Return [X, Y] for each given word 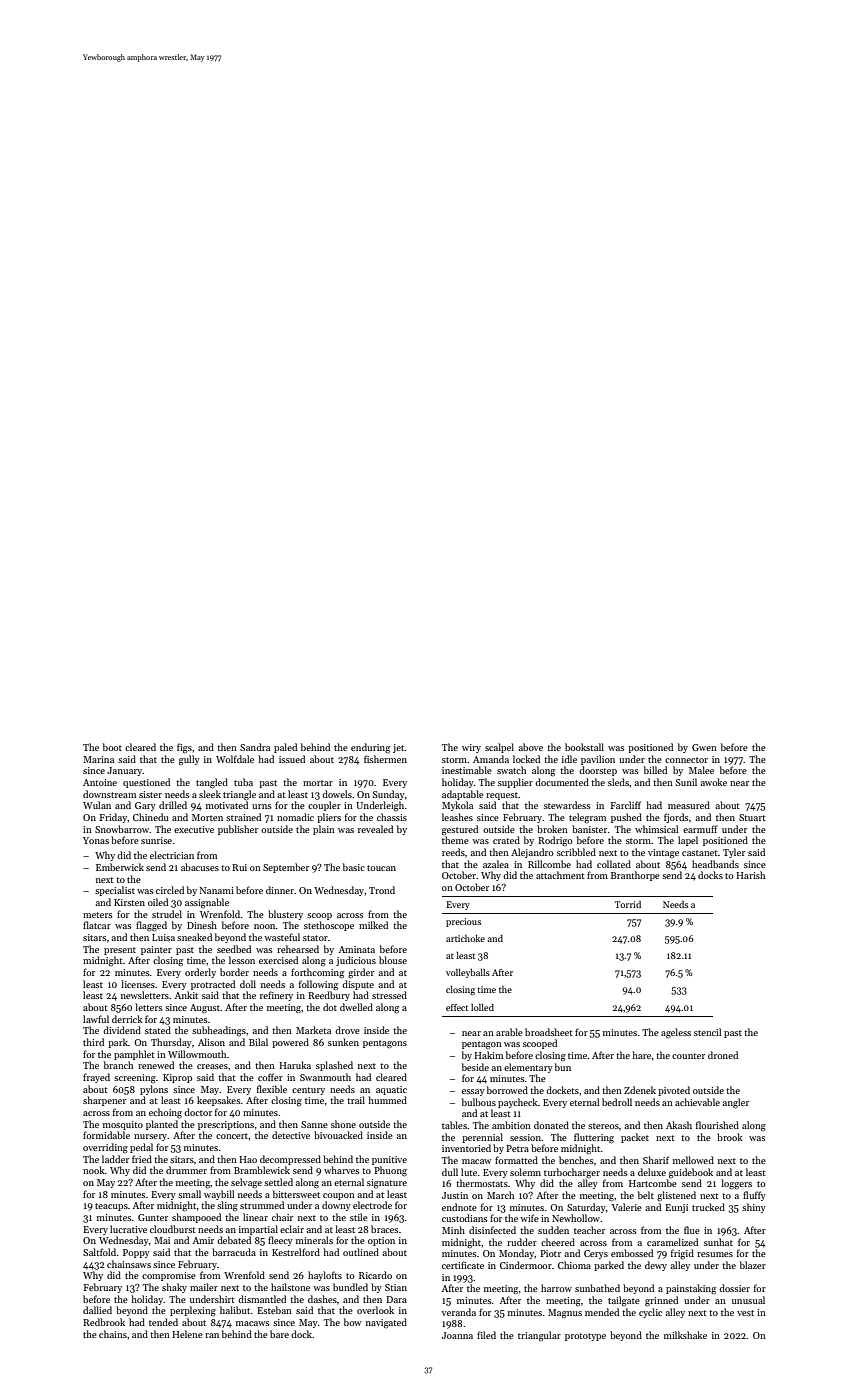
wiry [471, 748]
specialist [115, 891]
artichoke [465, 938]
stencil [708, 1032]
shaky [174, 1288]
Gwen [704, 747]
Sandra [255, 747]
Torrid [628, 904]
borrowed [507, 1090]
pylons [154, 1090]
